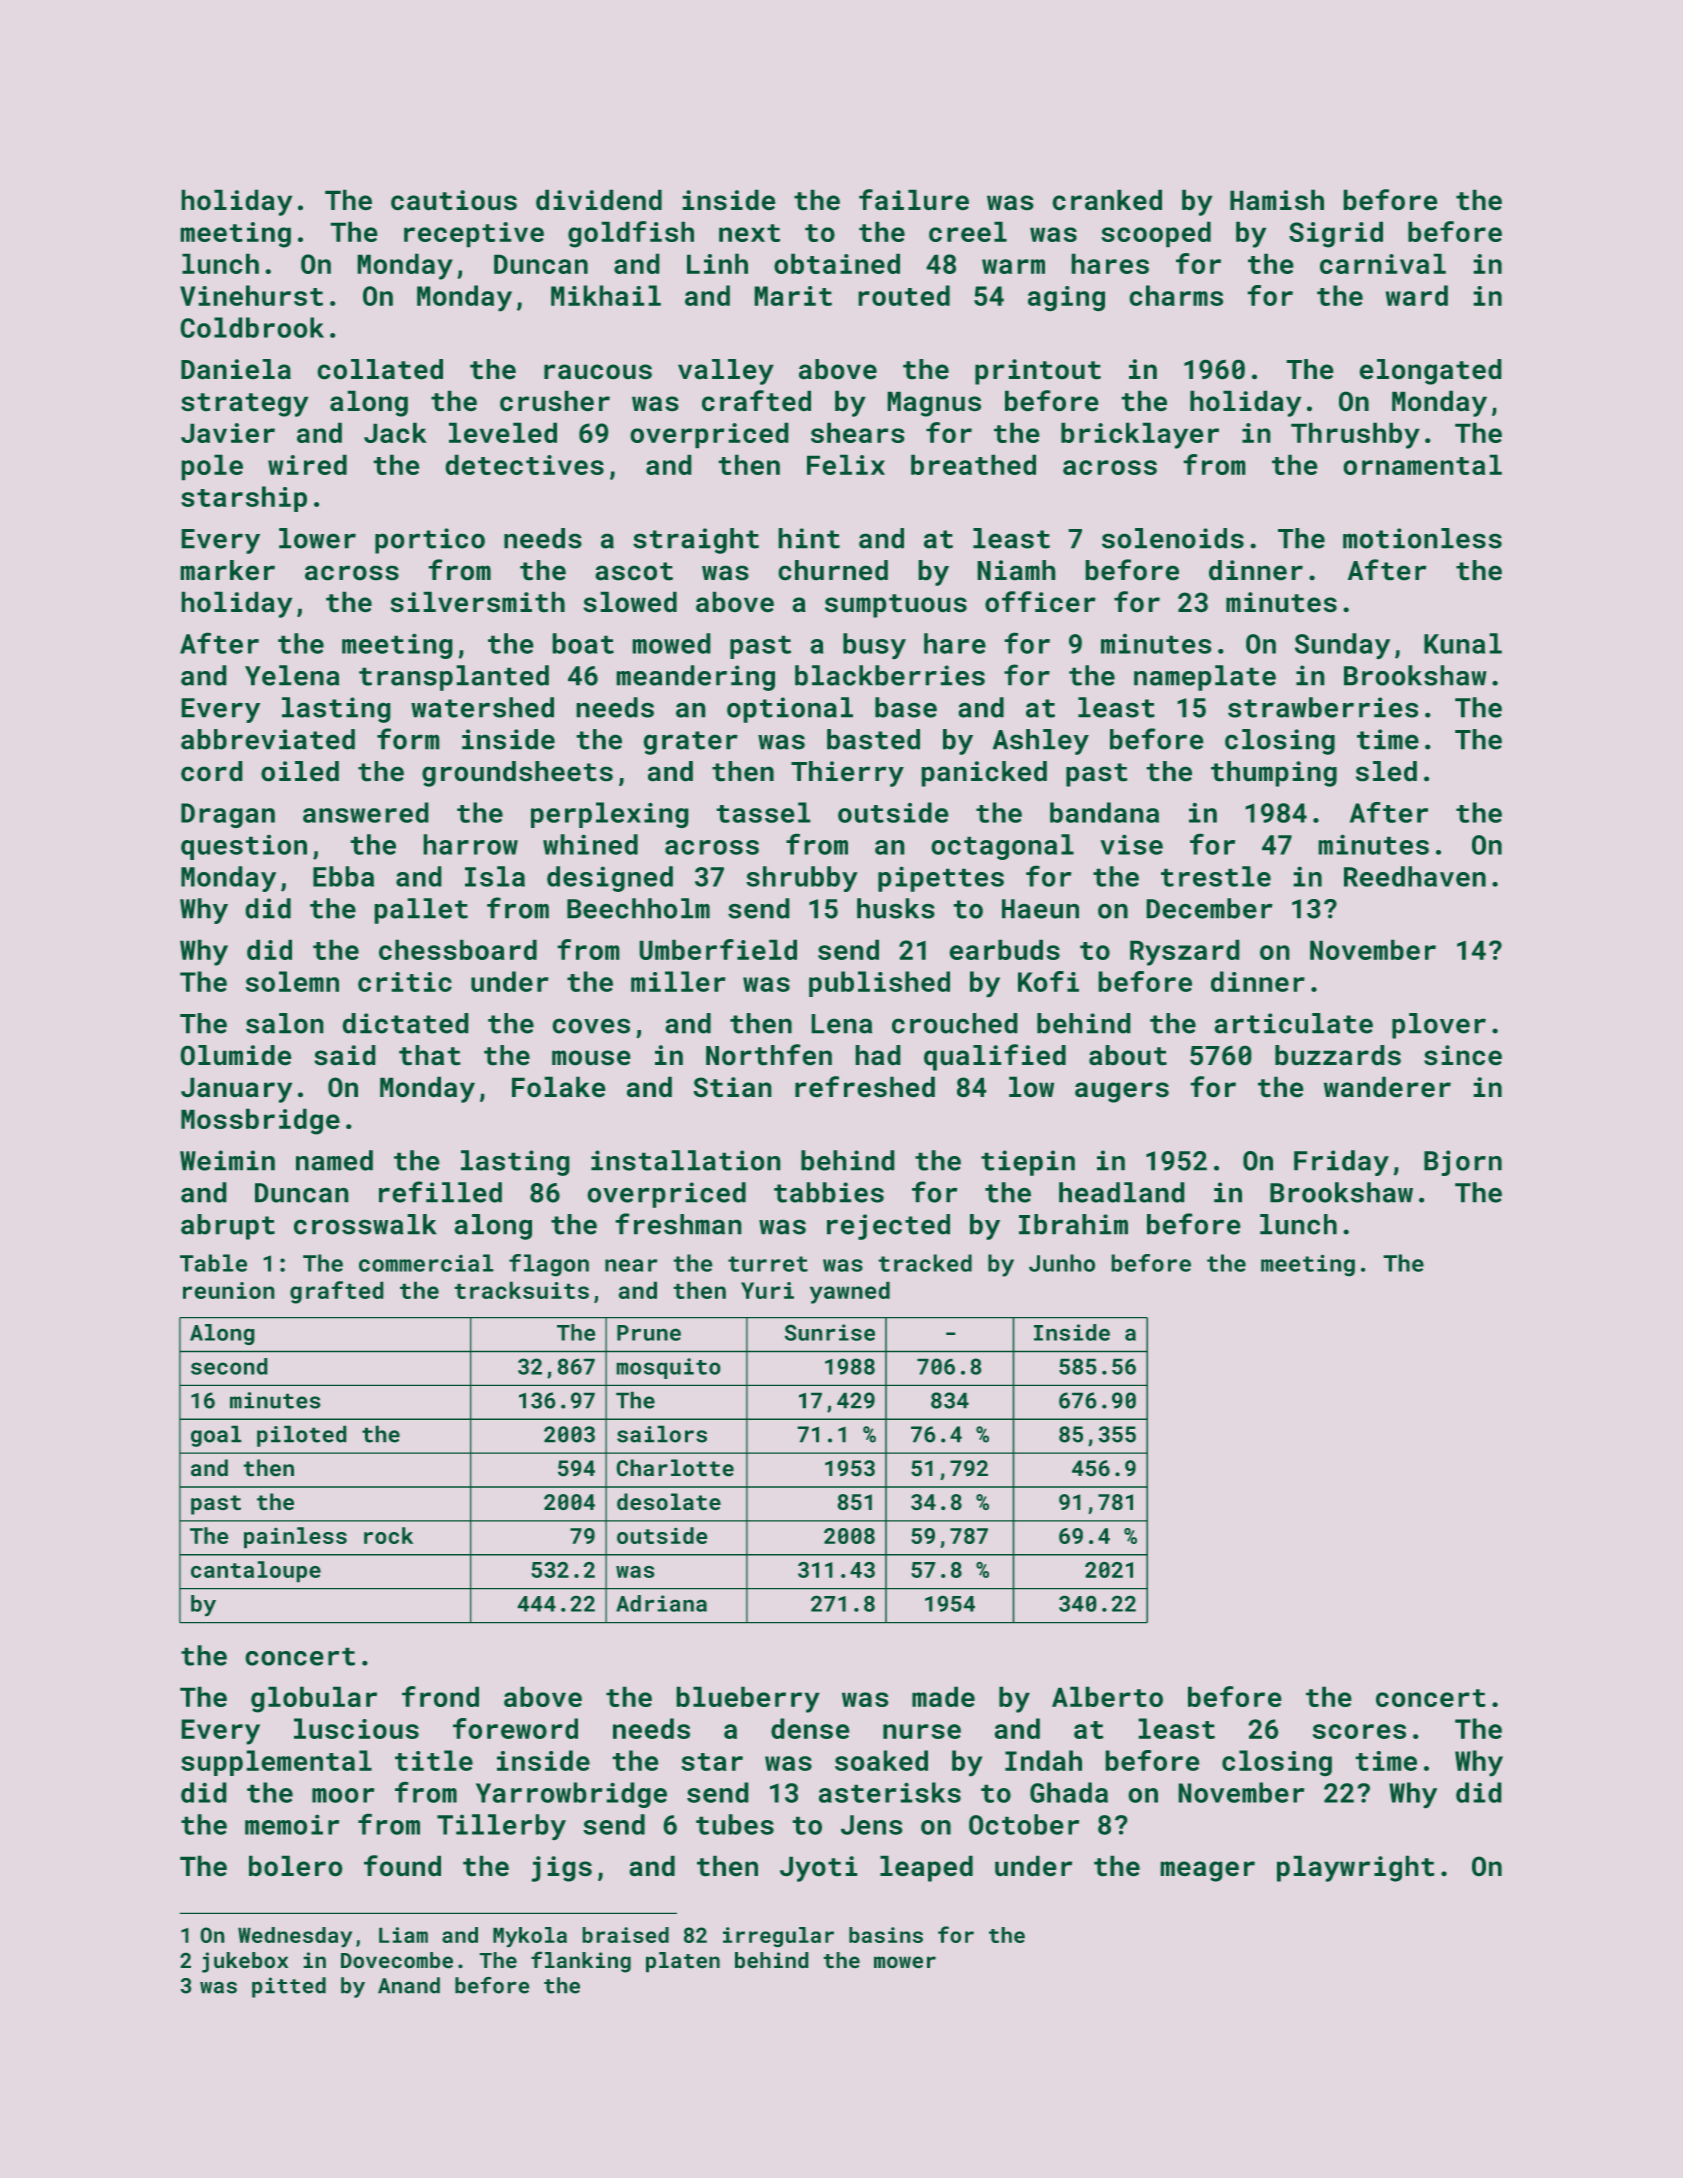 Image resolution: width=1683 pixels, height=2178 pixels. I want to click on tracksuits, so click(522, 1290).
